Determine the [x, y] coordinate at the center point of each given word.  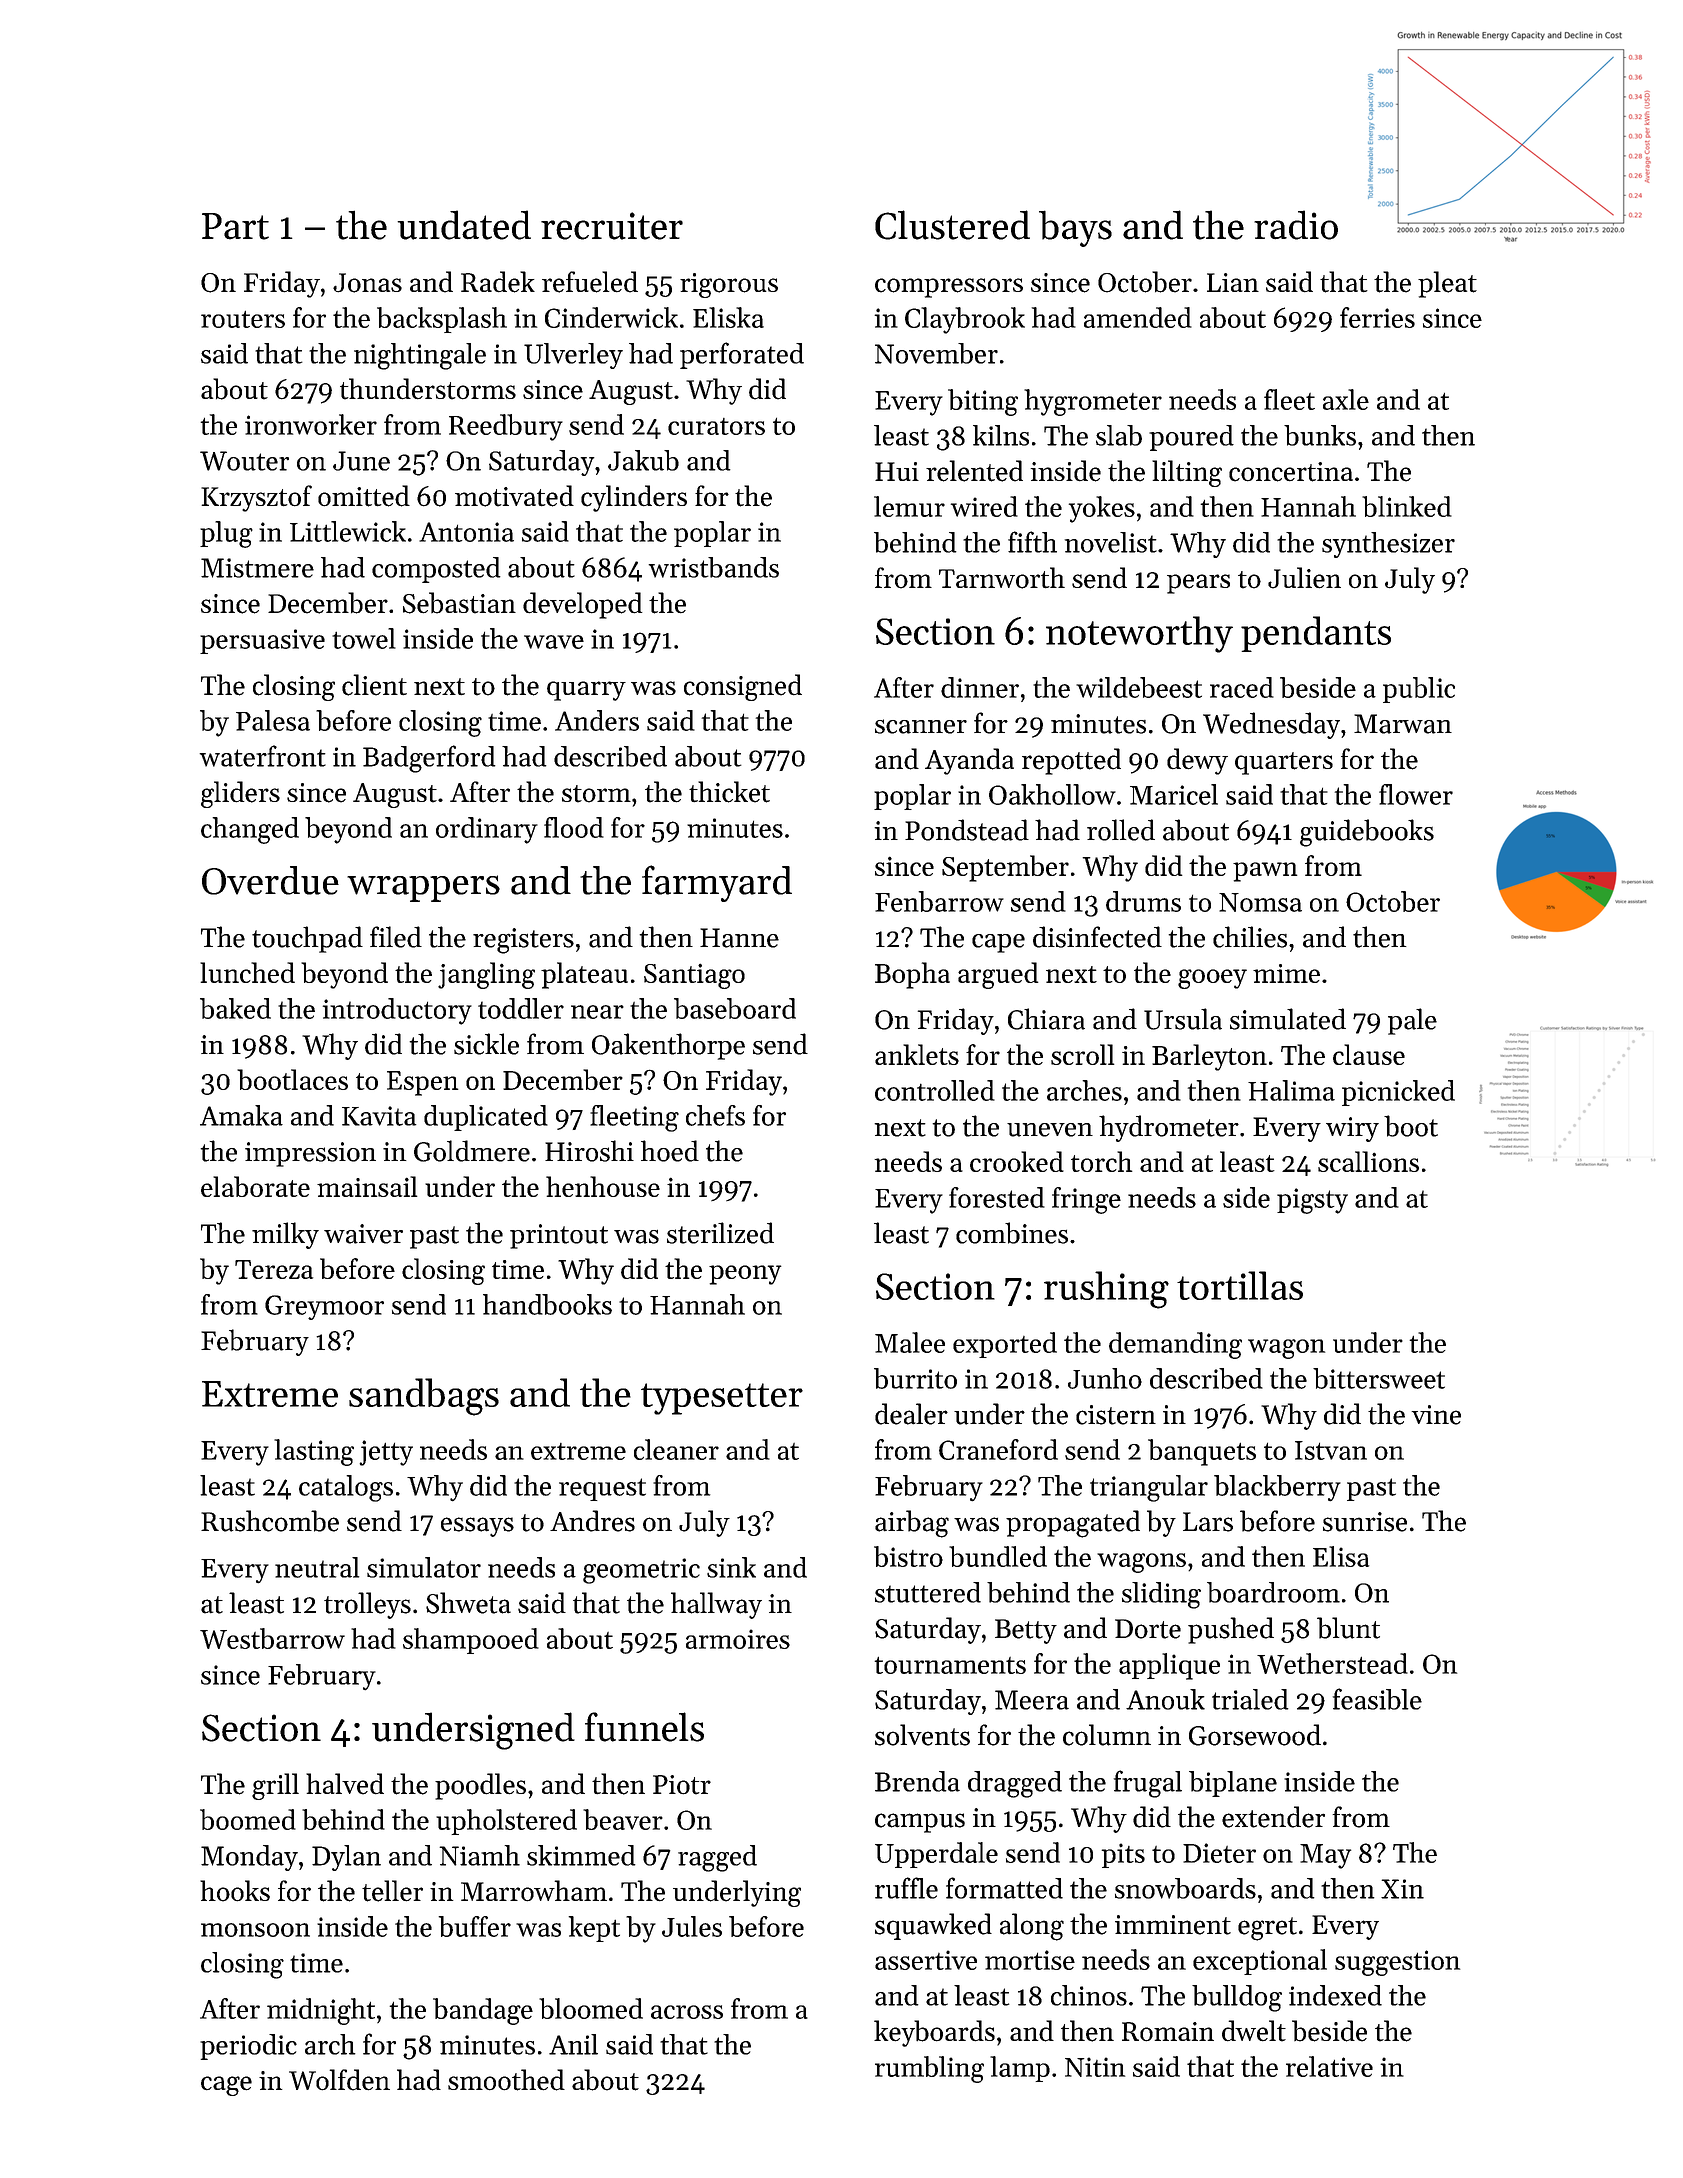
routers [243, 319]
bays [1075, 228]
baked [235, 1008]
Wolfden [339, 2080]
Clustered [952, 225]
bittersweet [1379, 1378]
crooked [1017, 1161]
